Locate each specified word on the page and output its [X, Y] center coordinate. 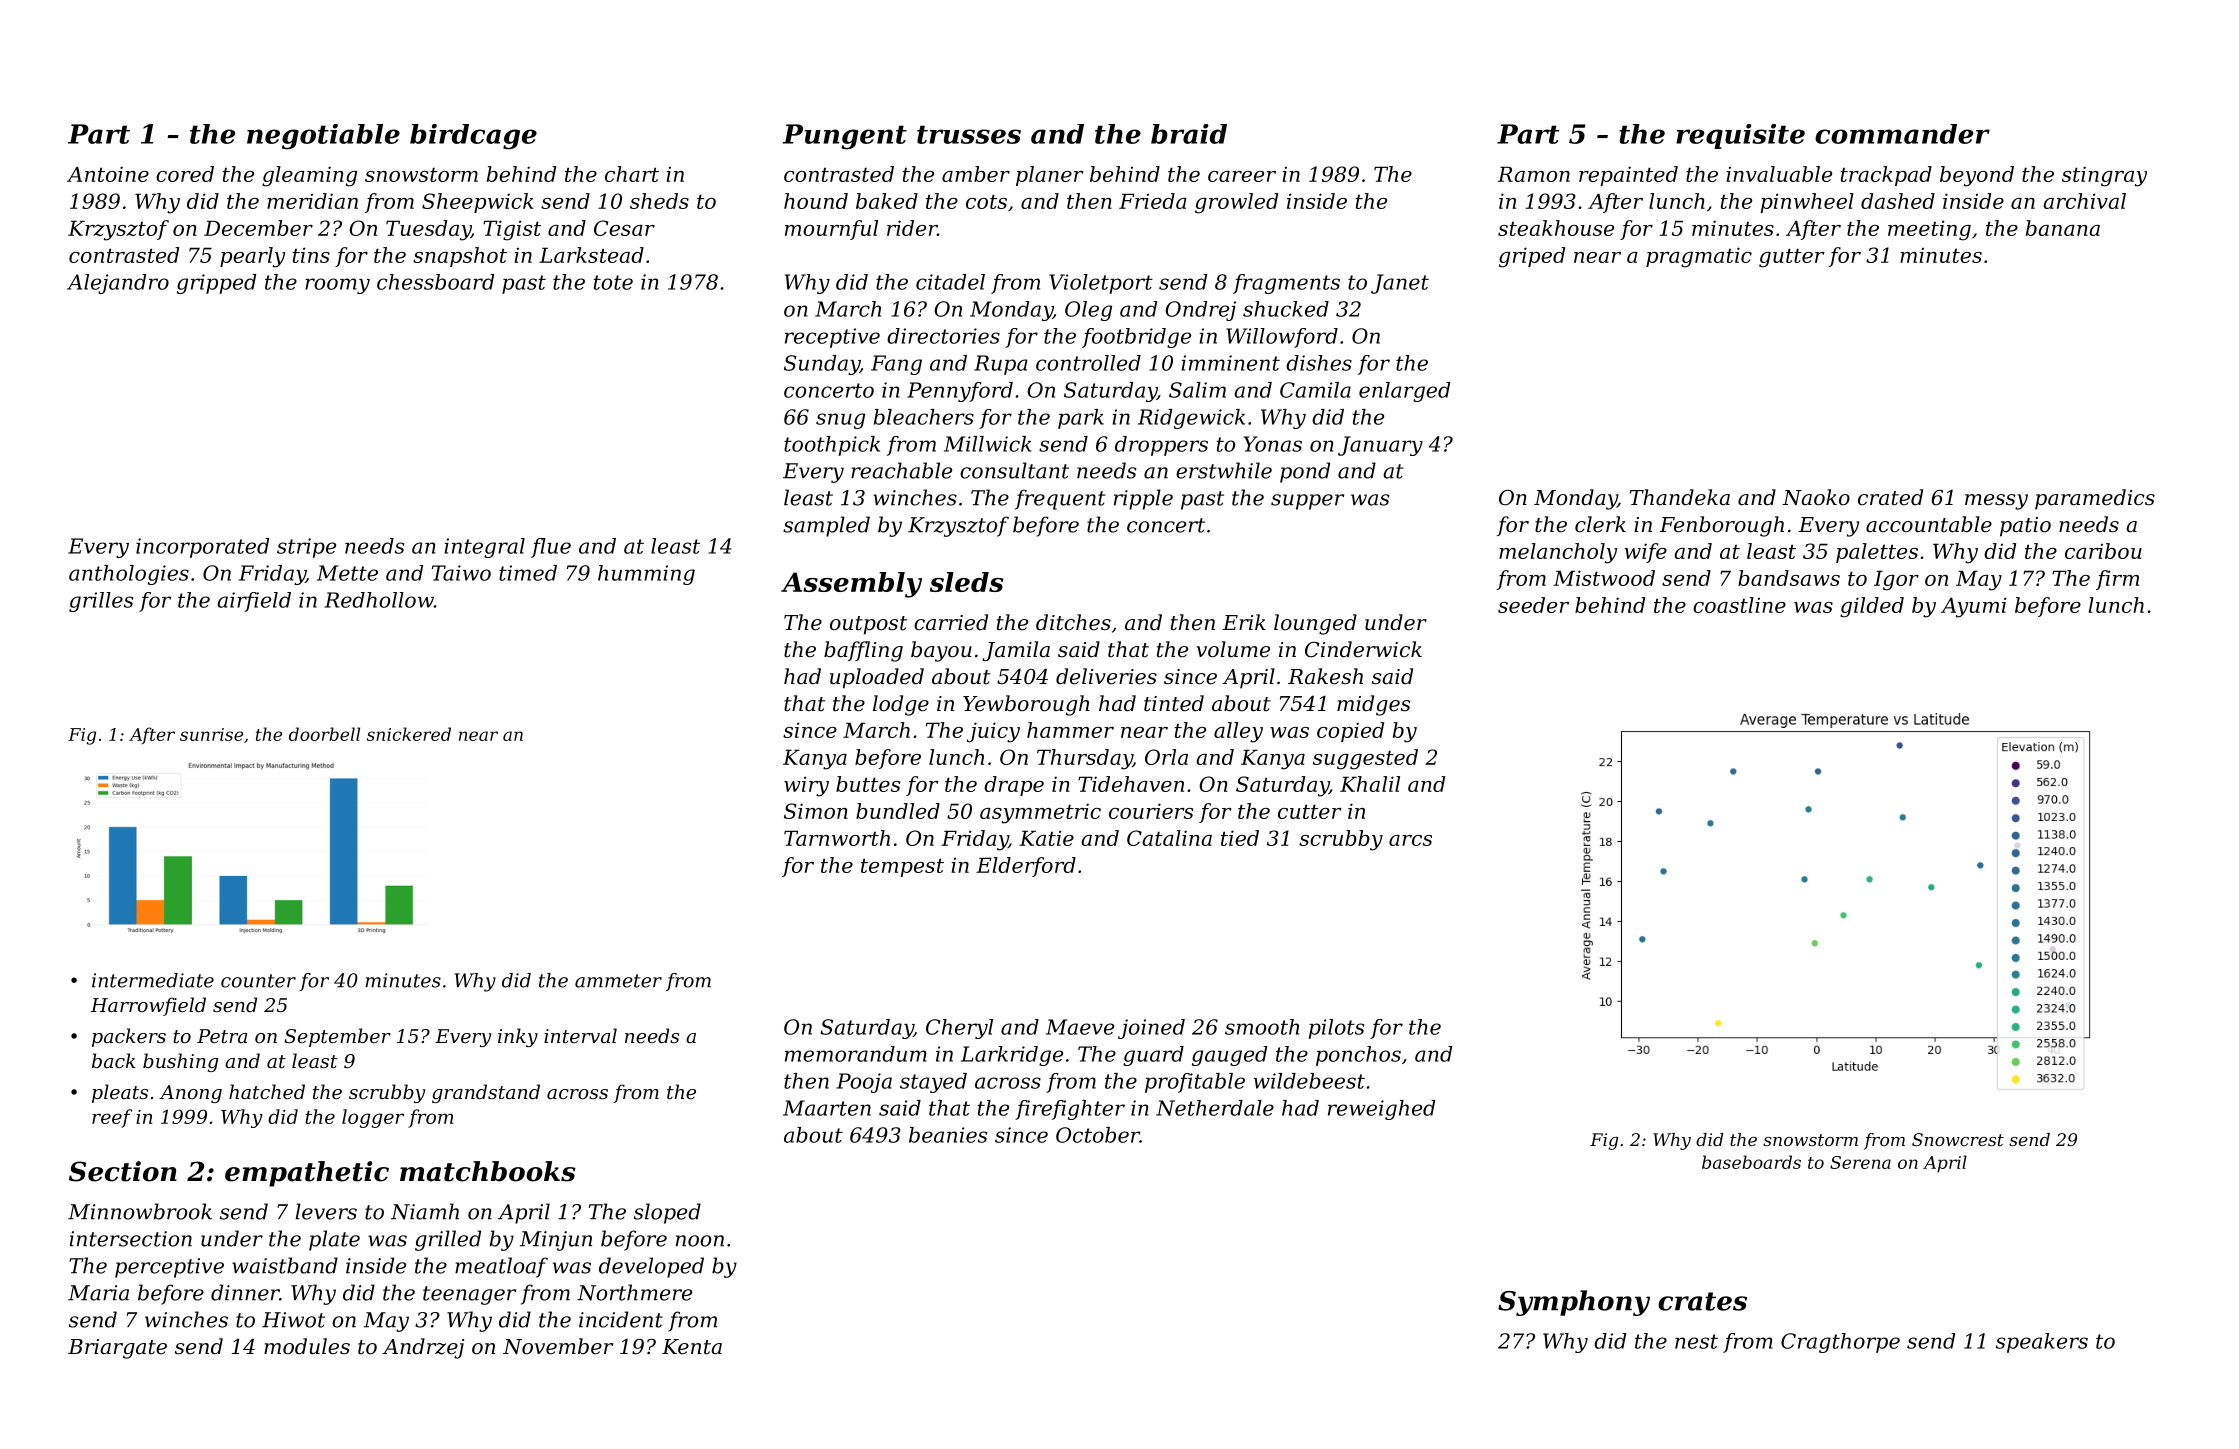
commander [1902, 134]
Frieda [1153, 201]
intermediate [153, 980]
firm [2117, 580]
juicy [993, 732]
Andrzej [423, 1348]
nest [1696, 1341]
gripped [216, 284]
